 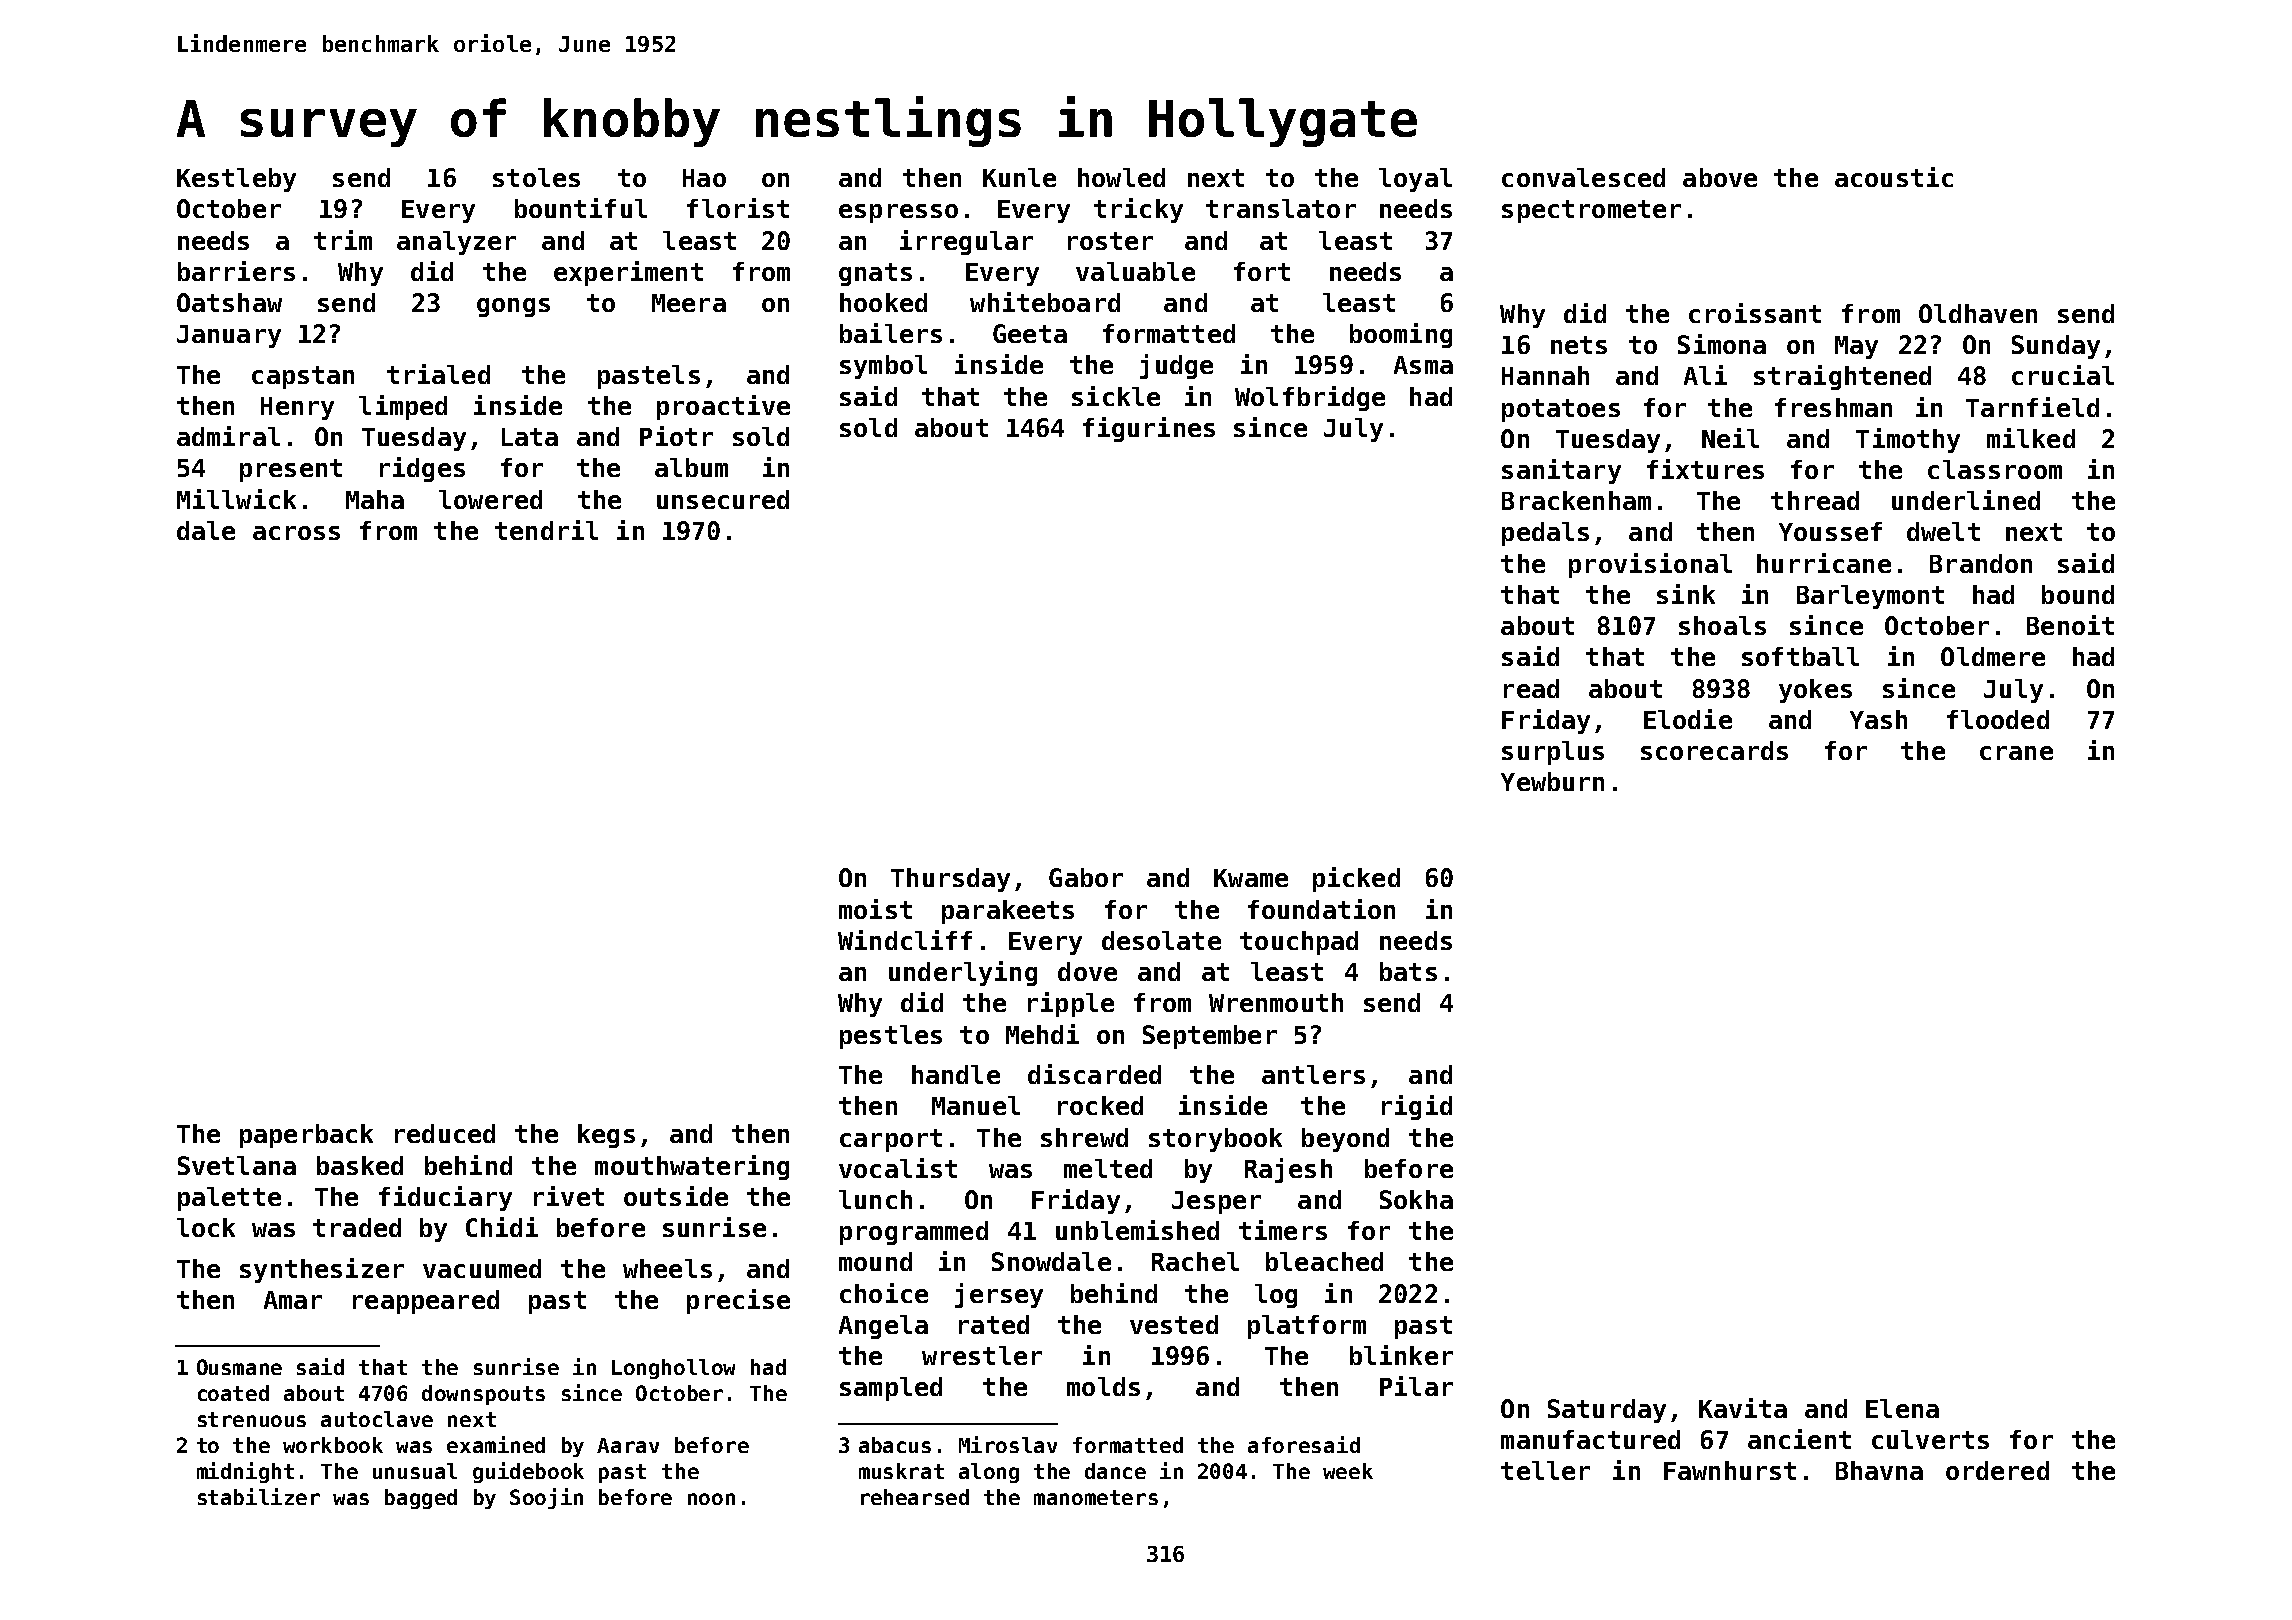 I want to click on Manuel, so click(x=976, y=1105).
